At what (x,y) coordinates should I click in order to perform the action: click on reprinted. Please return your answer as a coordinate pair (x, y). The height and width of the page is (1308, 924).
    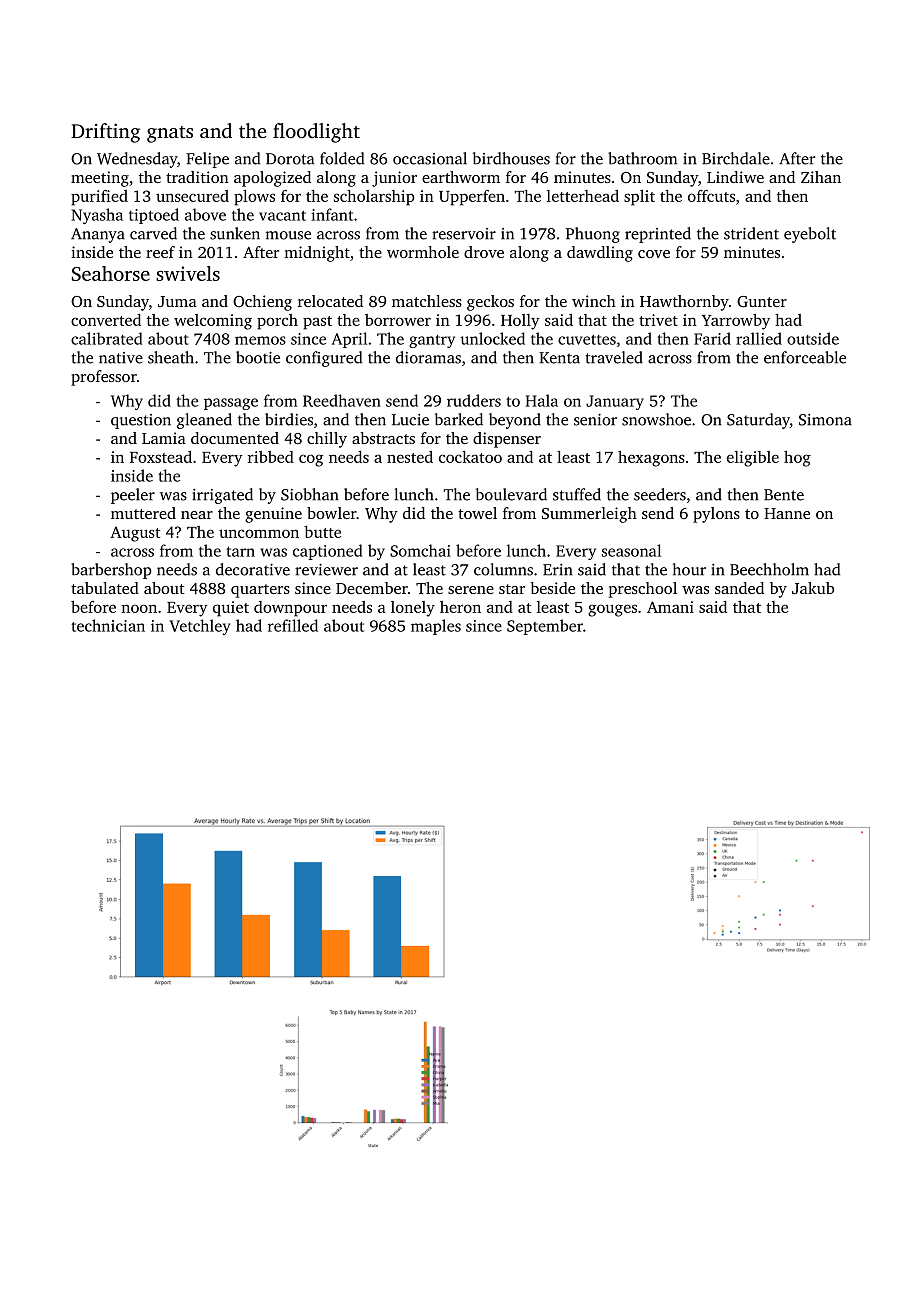
    Looking at the image, I should click on (658, 235).
